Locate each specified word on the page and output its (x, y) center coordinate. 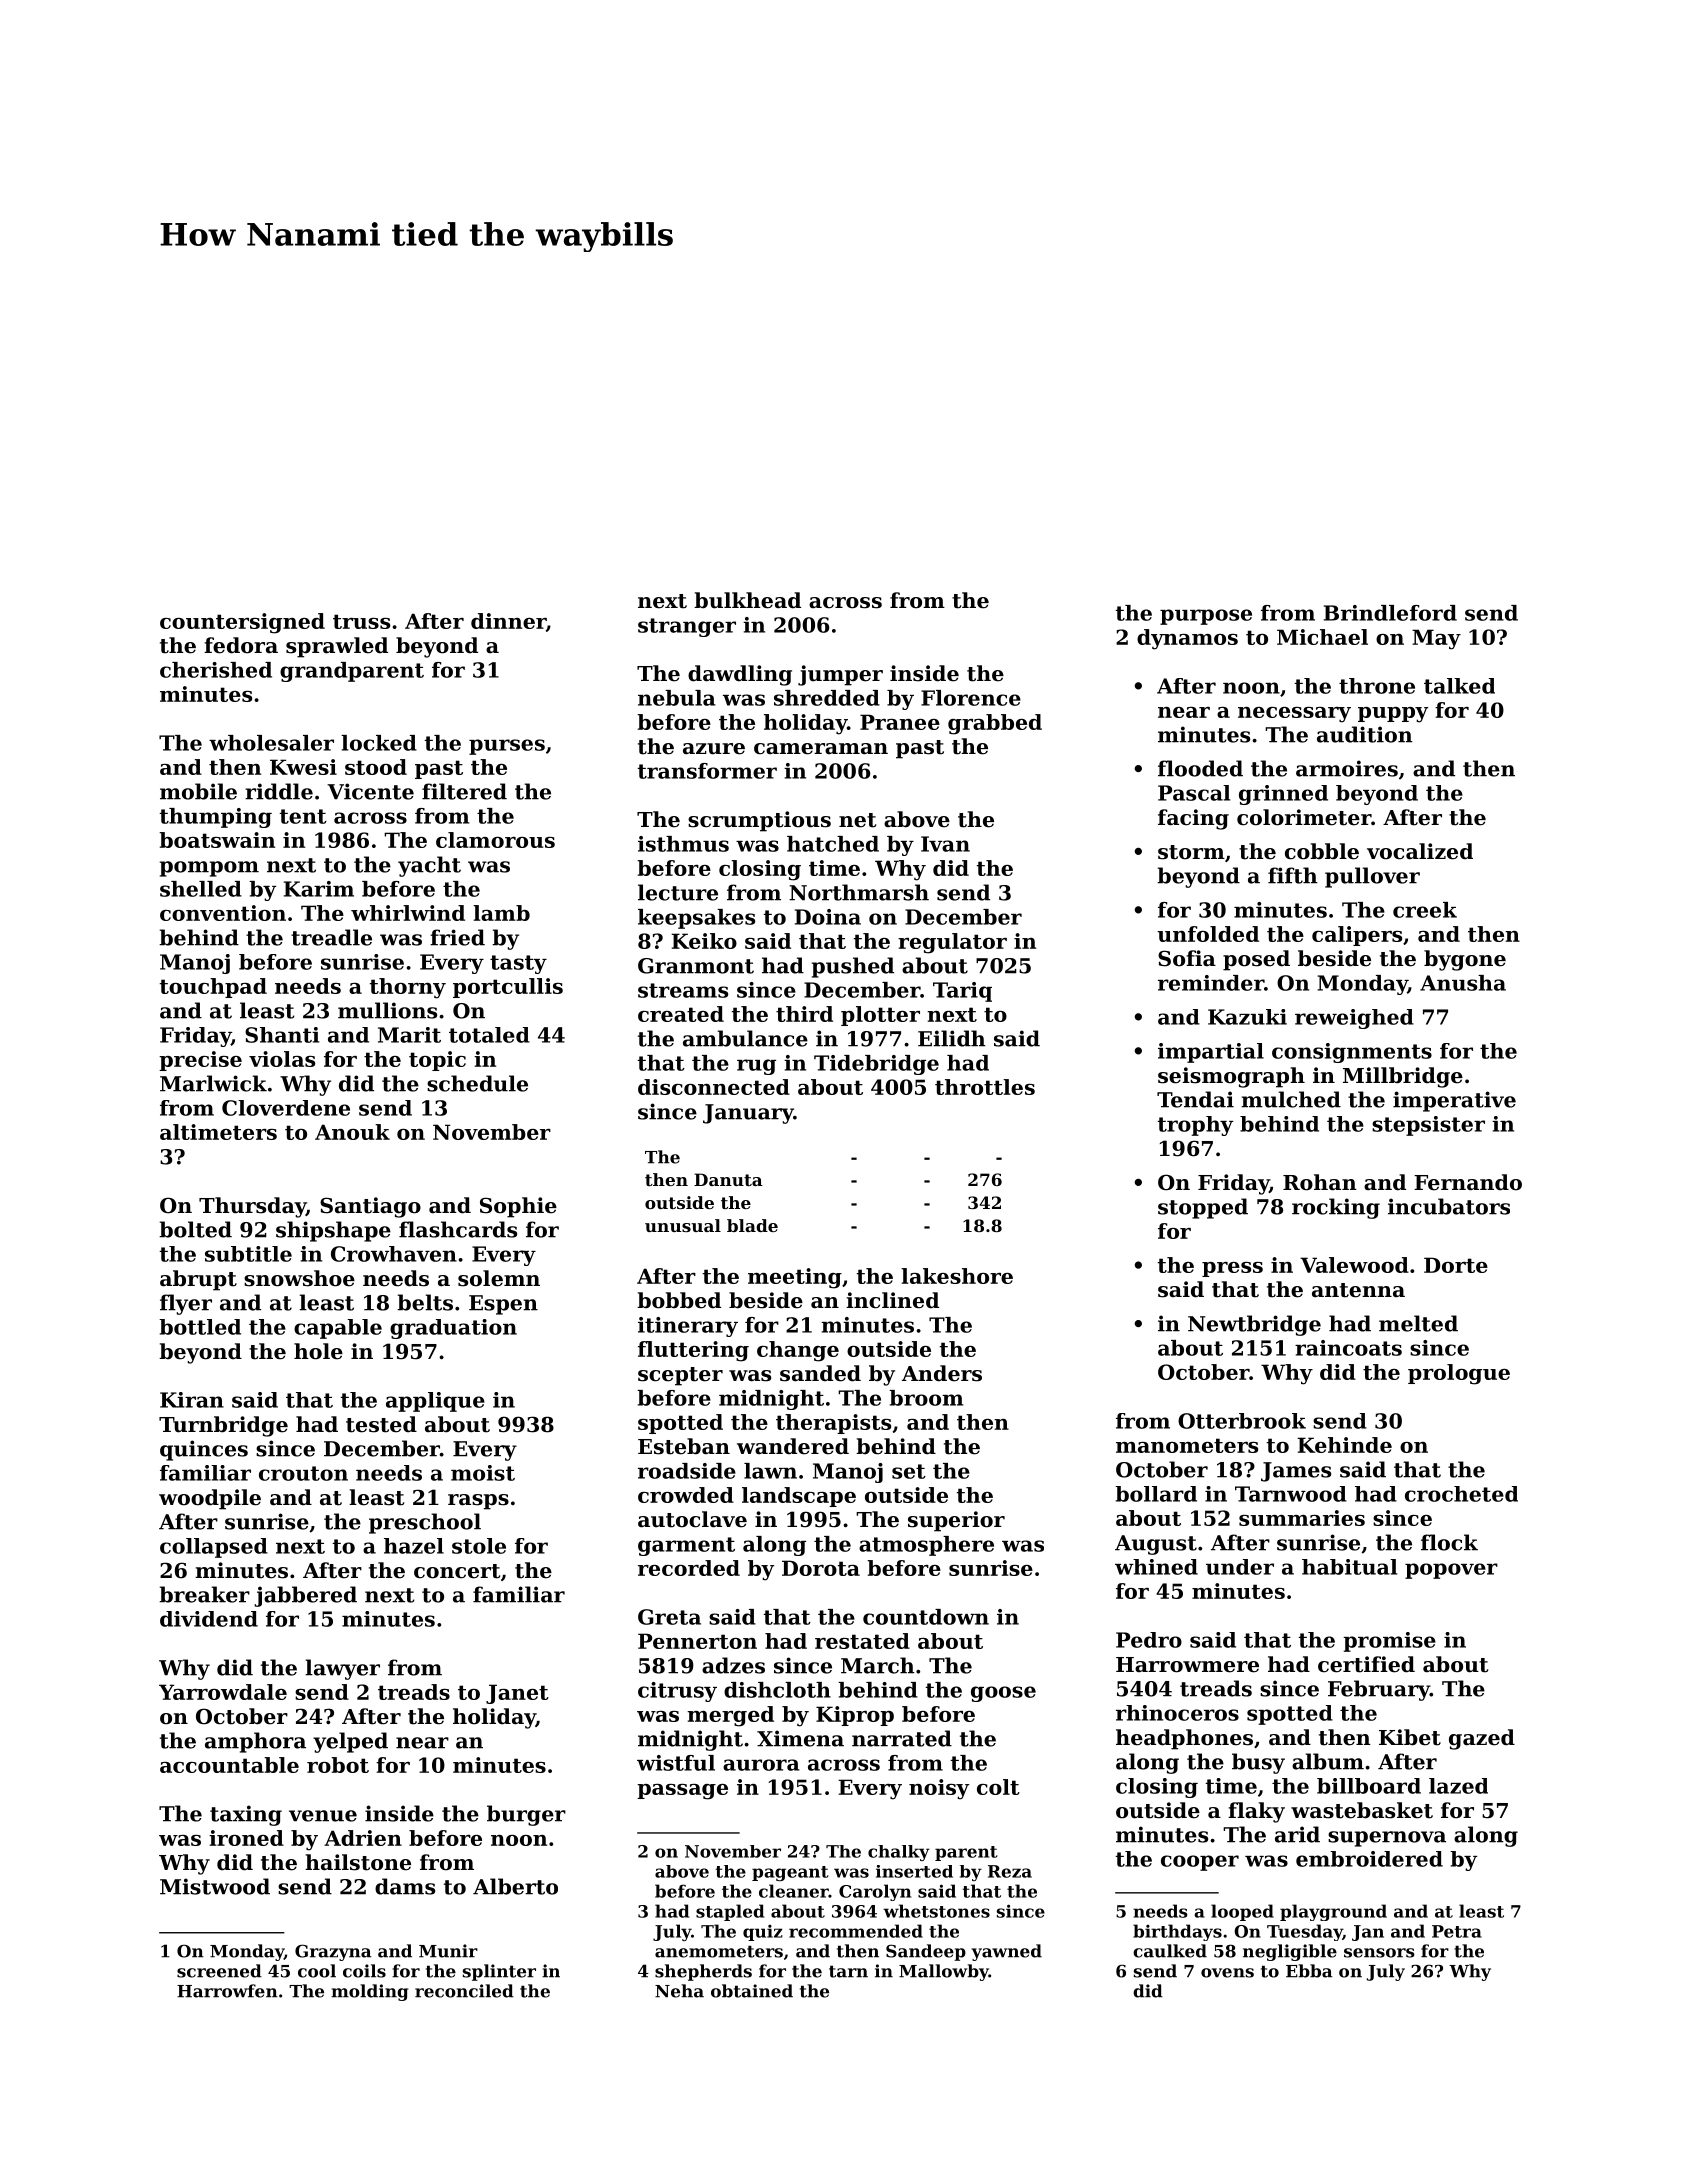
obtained (752, 1991)
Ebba (1309, 1971)
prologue (1459, 1374)
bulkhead (747, 600)
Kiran (192, 1400)
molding (369, 1992)
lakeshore (957, 1276)
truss (361, 621)
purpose (1206, 617)
